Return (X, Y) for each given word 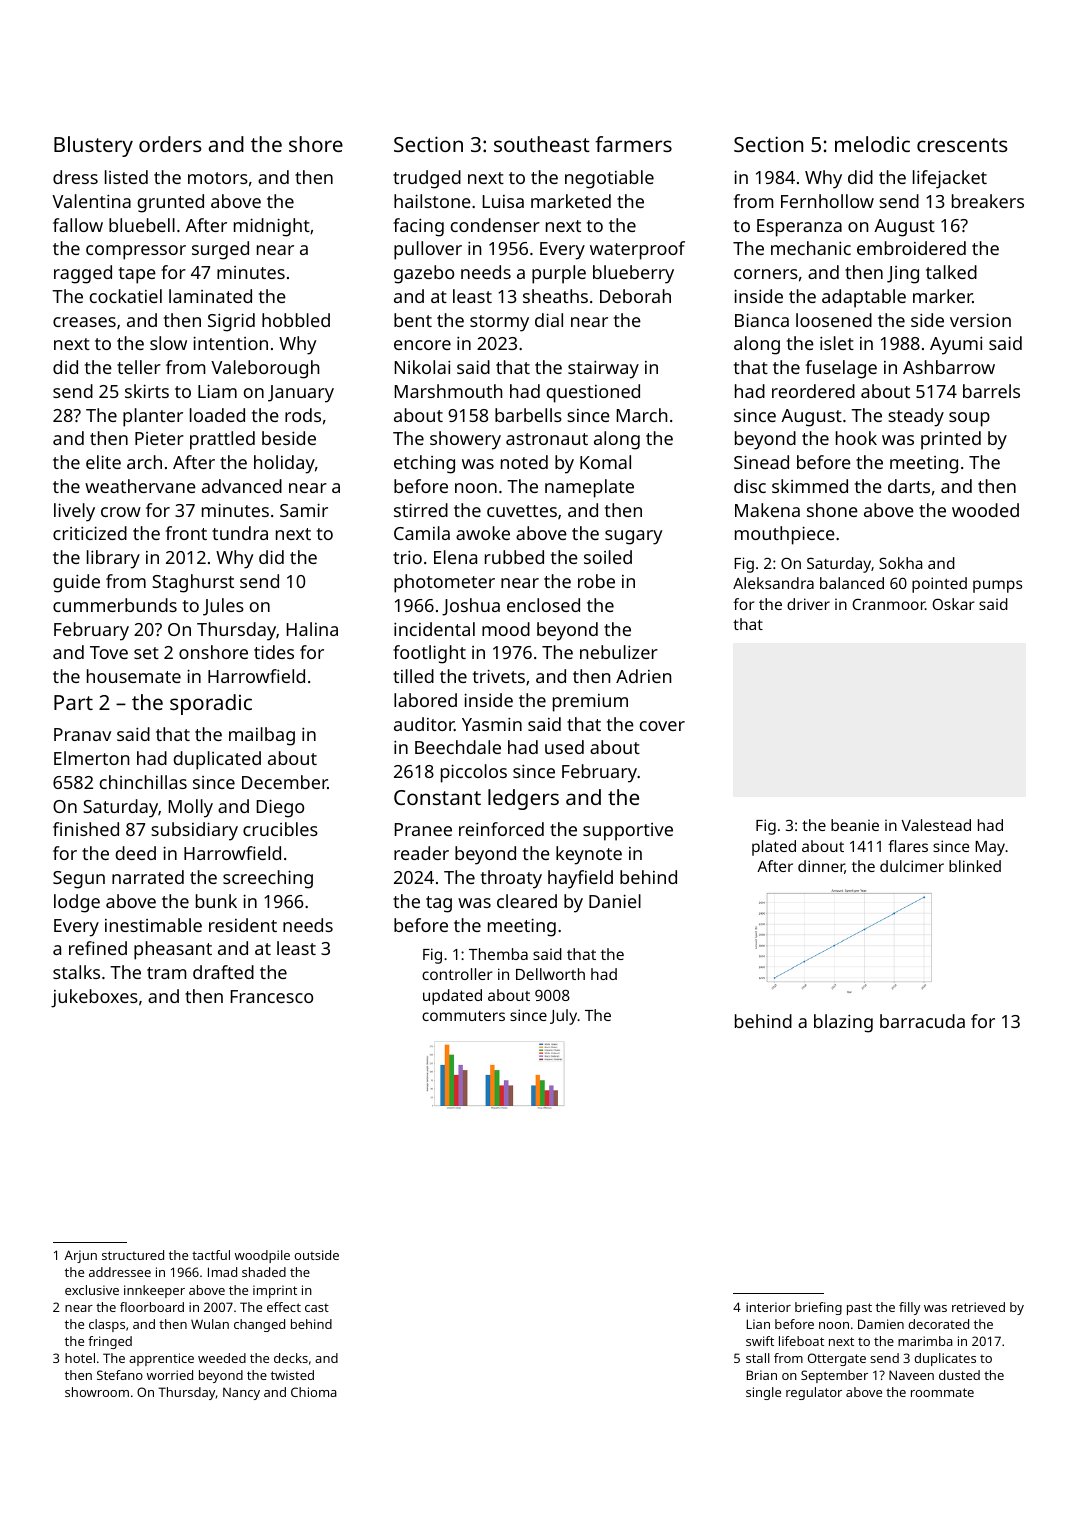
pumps (997, 586)
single (763, 1393)
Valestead (936, 825)
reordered (813, 391)
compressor (136, 252)
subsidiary (194, 831)
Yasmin (492, 724)
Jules (223, 607)
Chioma (314, 1392)
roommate (942, 1392)
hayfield (580, 879)
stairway (603, 369)
